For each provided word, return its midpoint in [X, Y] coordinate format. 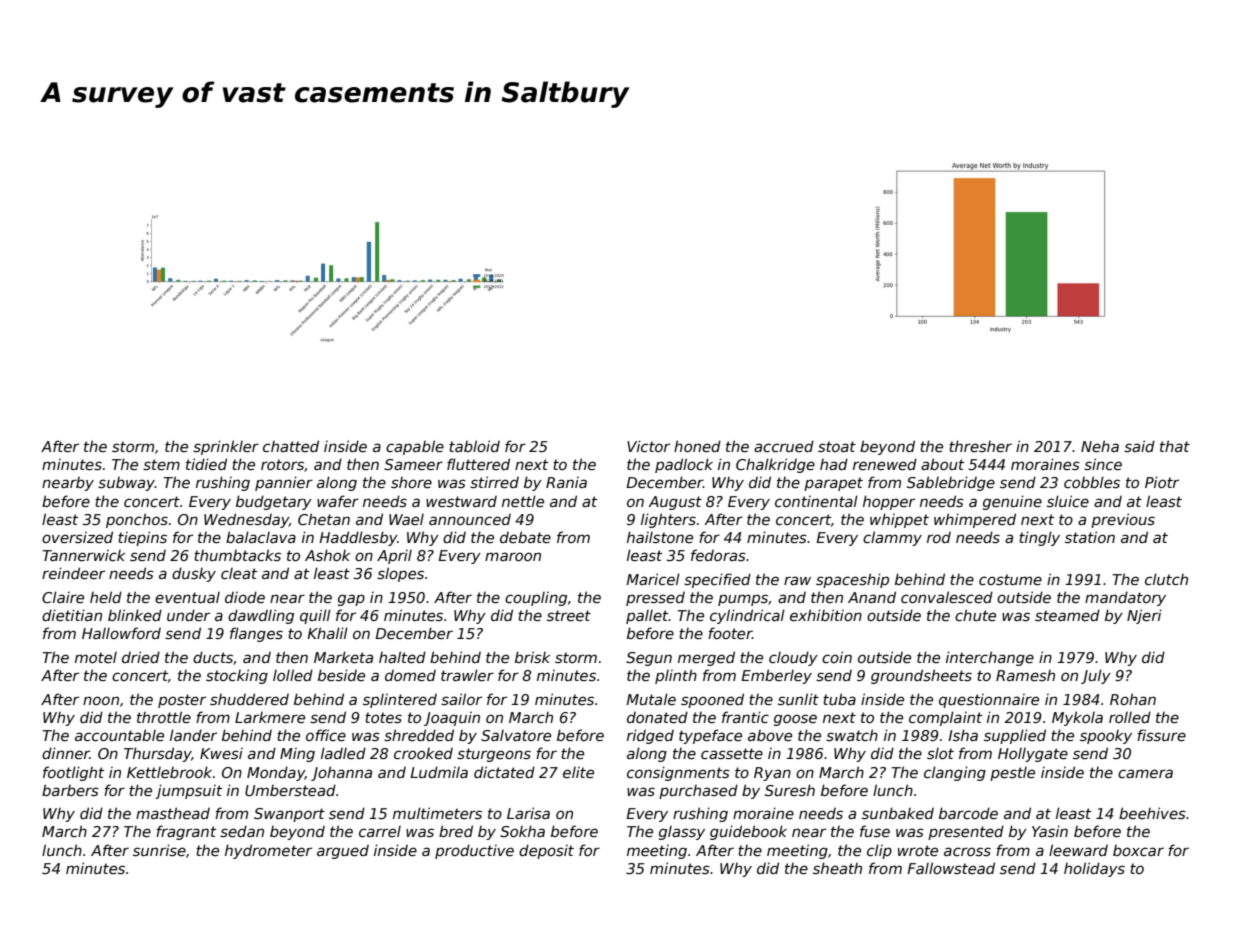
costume [1010, 579]
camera [1145, 773]
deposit [546, 851]
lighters [668, 520]
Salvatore [516, 735]
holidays [1094, 869]
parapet [833, 484]
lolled [293, 675]
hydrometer [268, 851]
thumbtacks [237, 555]
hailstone [660, 537]
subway [126, 484]
